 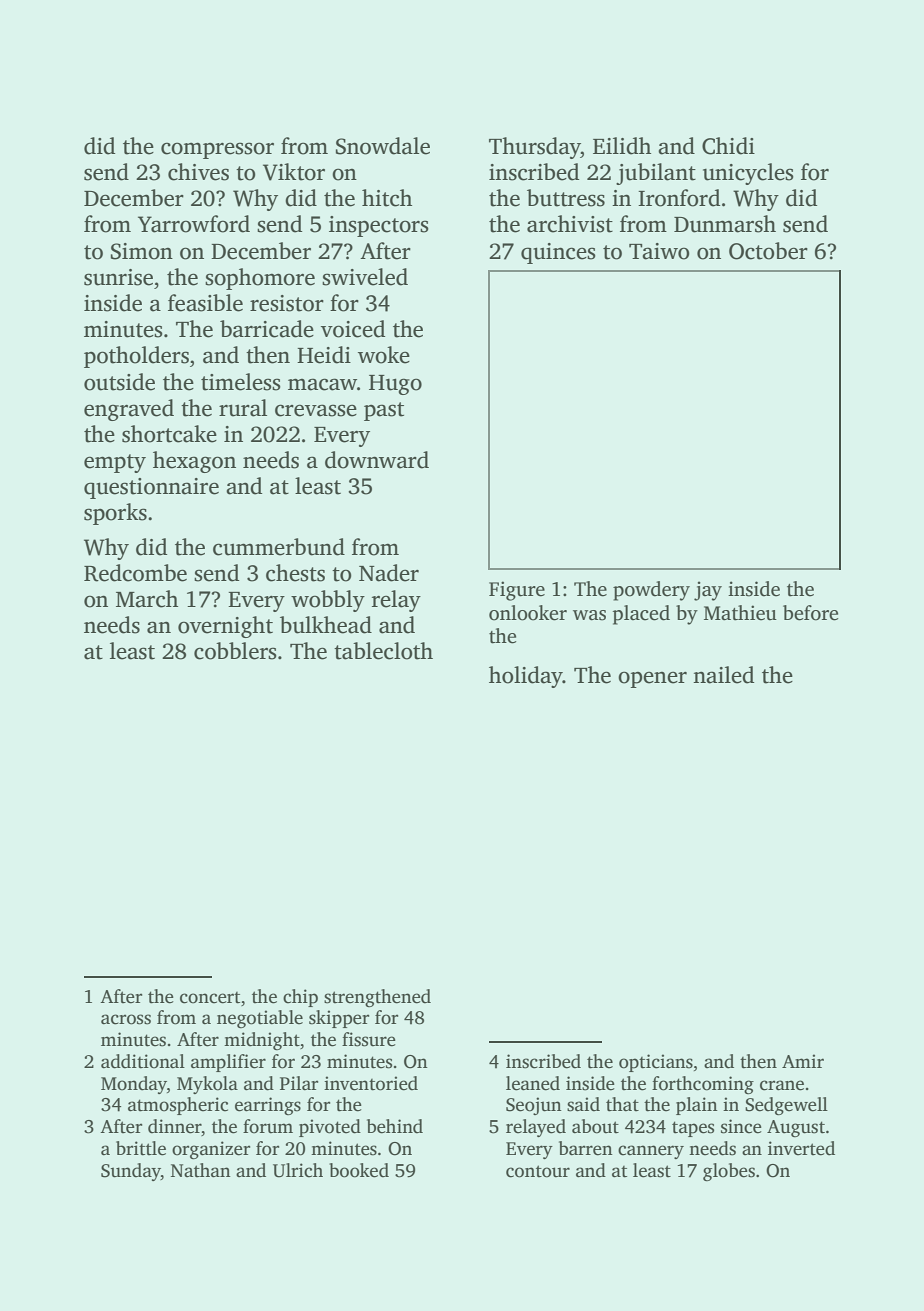 What do you see at coordinates (729, 1172) in the screenshot?
I see `globes` at bounding box center [729, 1172].
